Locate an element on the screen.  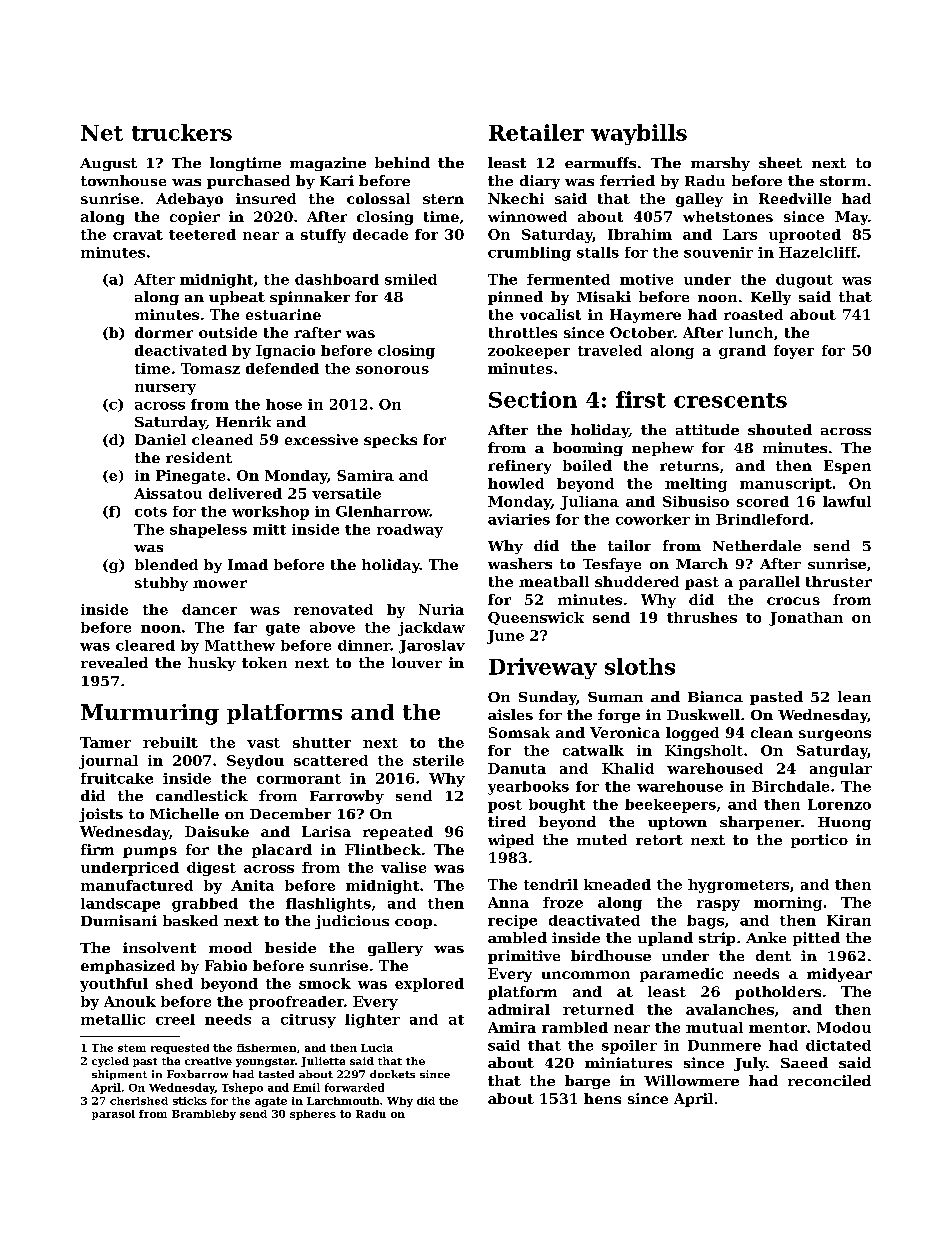
Adebayo is located at coordinates (189, 200).
